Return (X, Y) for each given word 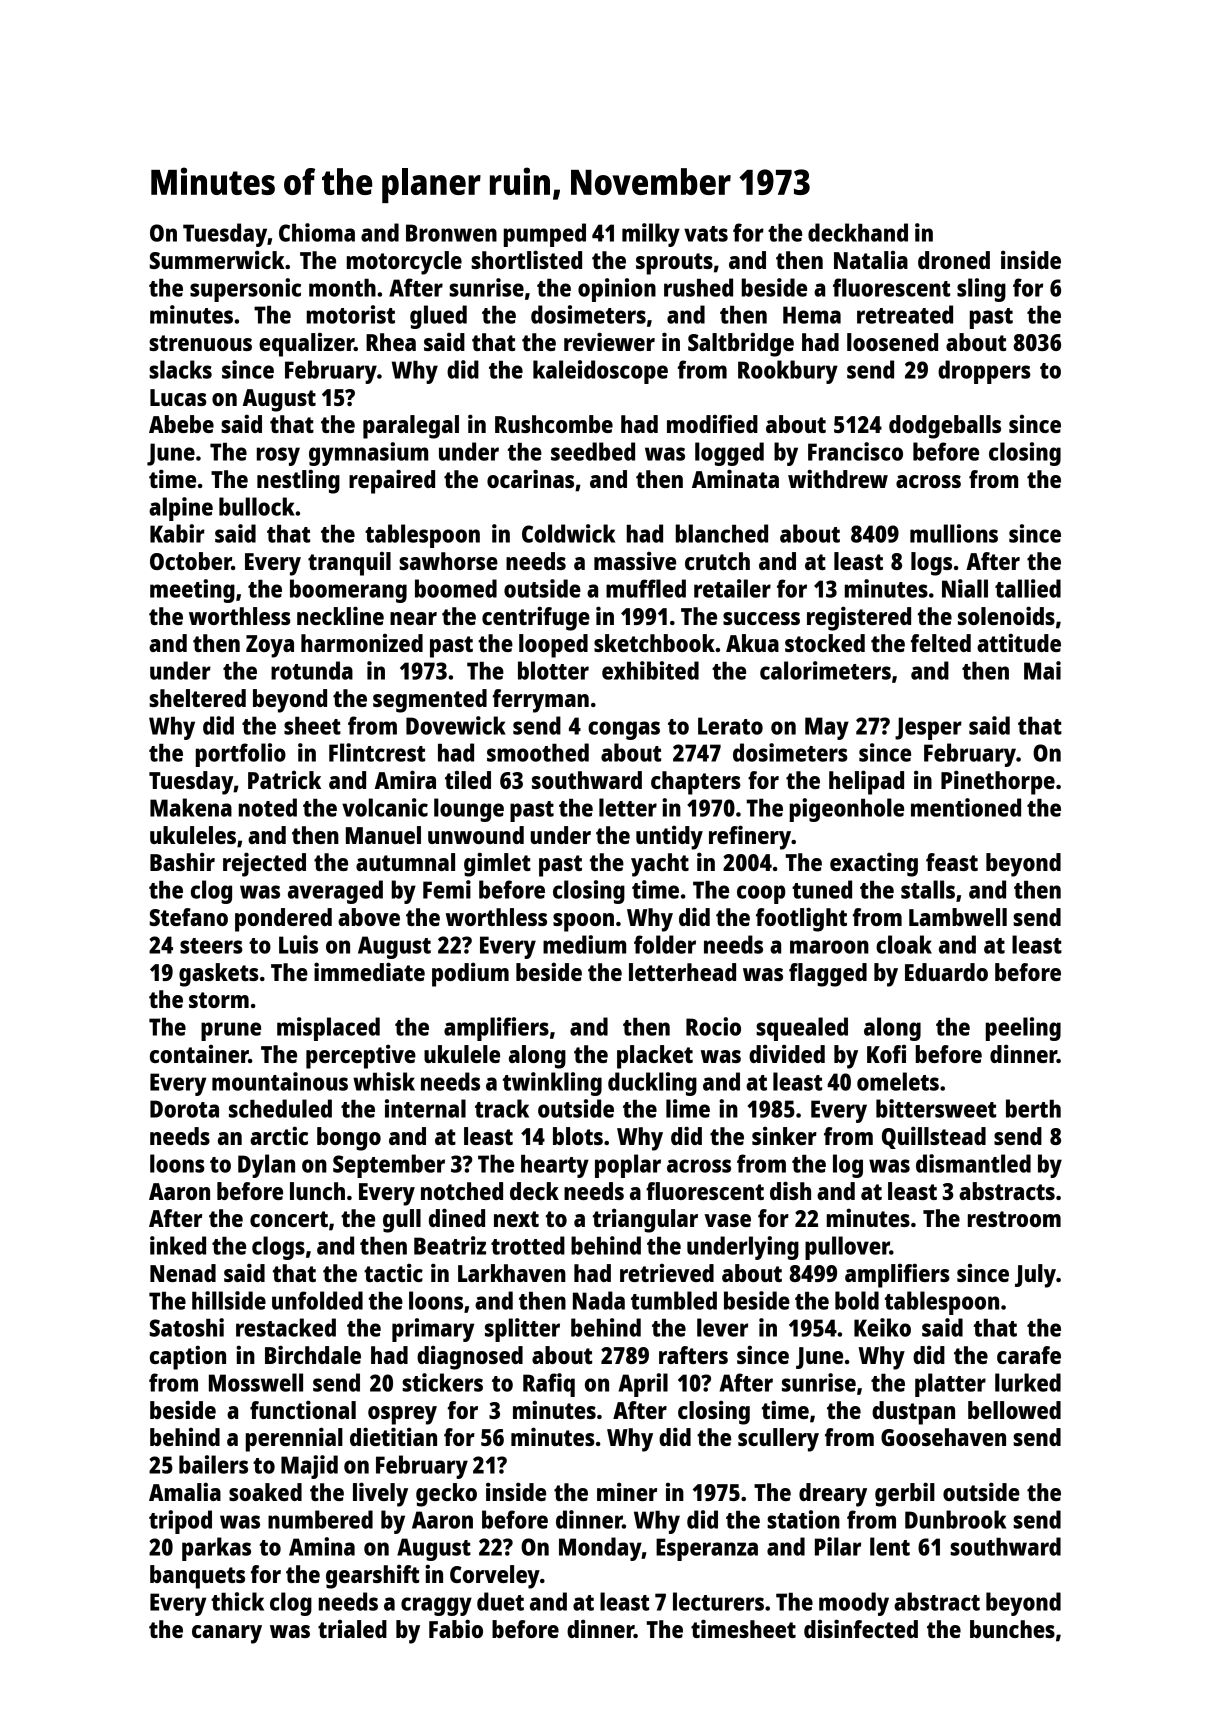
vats (706, 234)
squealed (802, 1029)
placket (655, 1057)
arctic (279, 1135)
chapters (696, 783)
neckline (340, 615)
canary (227, 1634)
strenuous (200, 343)
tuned (822, 889)
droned (954, 260)
